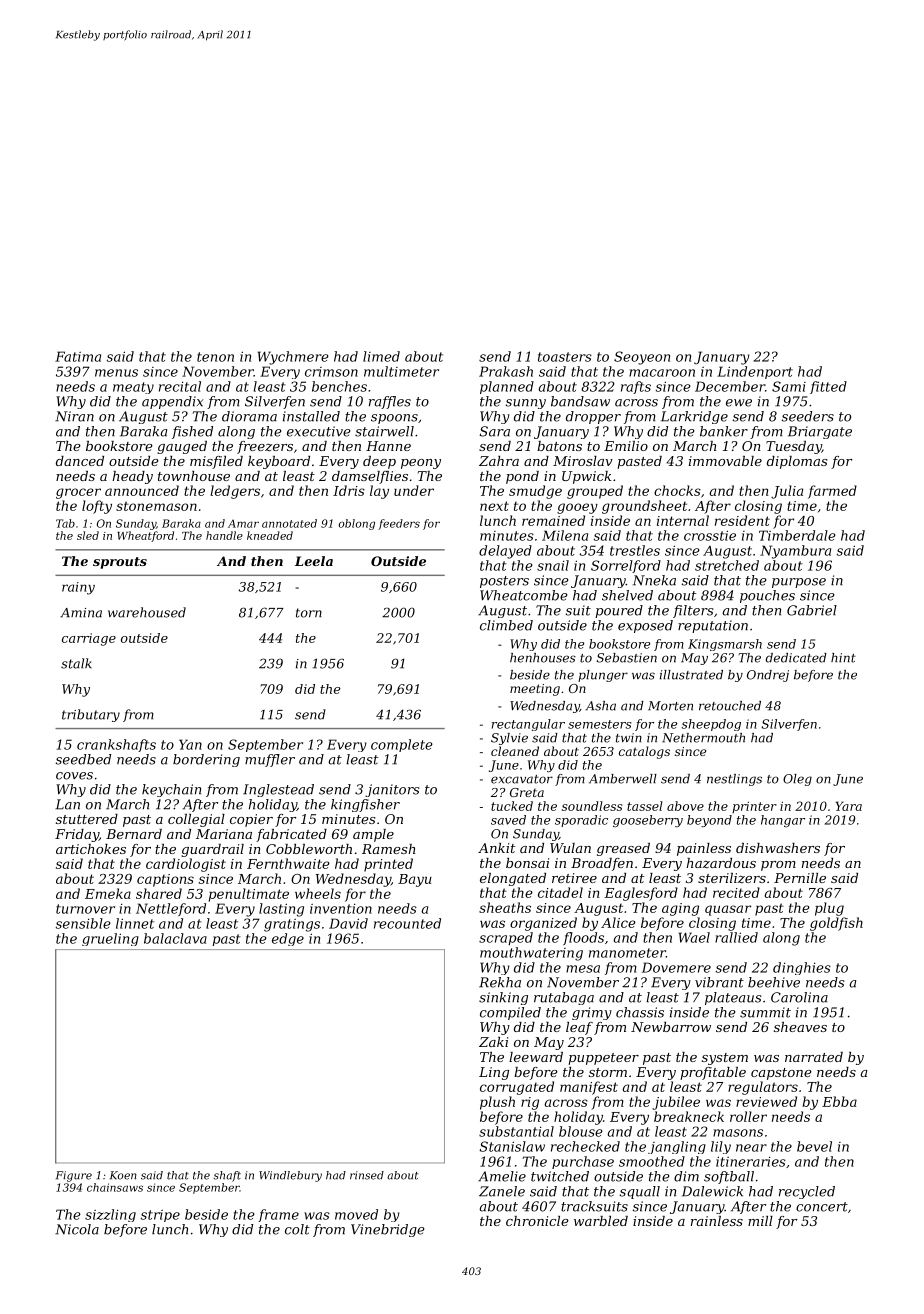  What do you see at coordinates (190, 744) in the screenshot?
I see `Yan` at bounding box center [190, 744].
